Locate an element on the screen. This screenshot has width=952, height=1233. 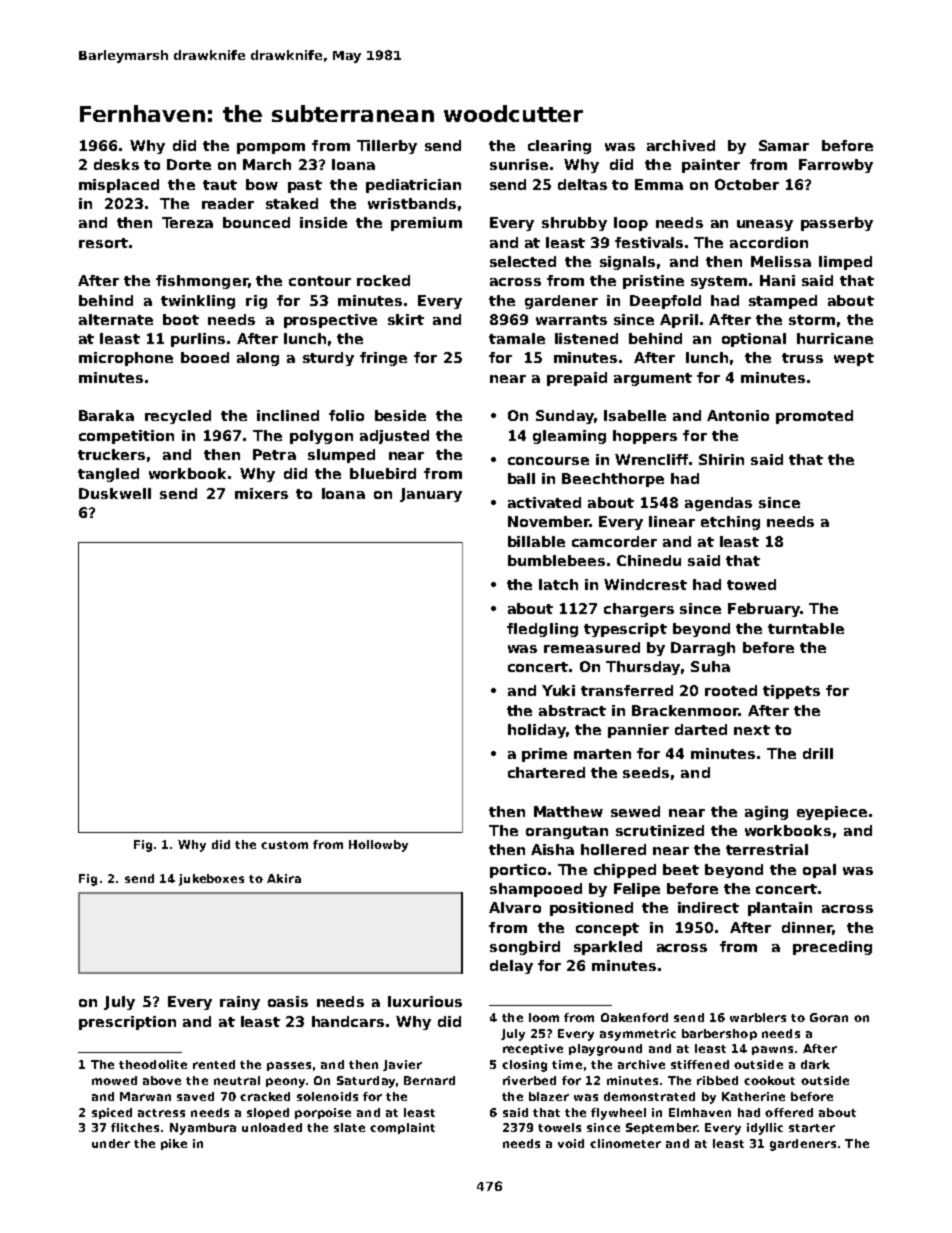
Bernard is located at coordinates (429, 1080).
